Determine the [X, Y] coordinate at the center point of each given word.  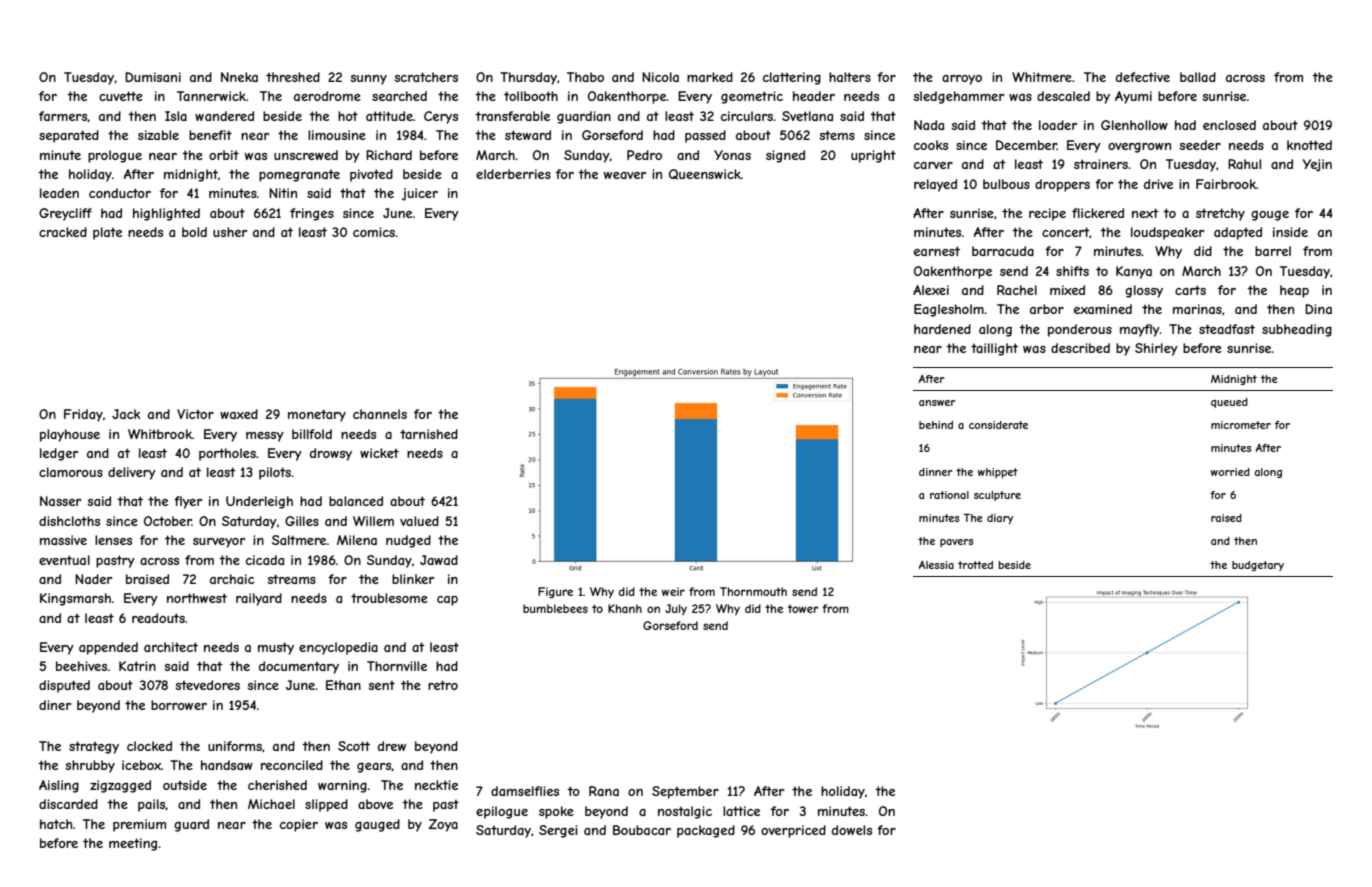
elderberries [513, 174]
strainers [1101, 164]
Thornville [397, 666]
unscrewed [306, 155]
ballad [1198, 77]
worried [1230, 472]
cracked [63, 232]
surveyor [219, 543]
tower [803, 609]
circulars [747, 116]
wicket [379, 453]
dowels [852, 830]
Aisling [59, 786]
